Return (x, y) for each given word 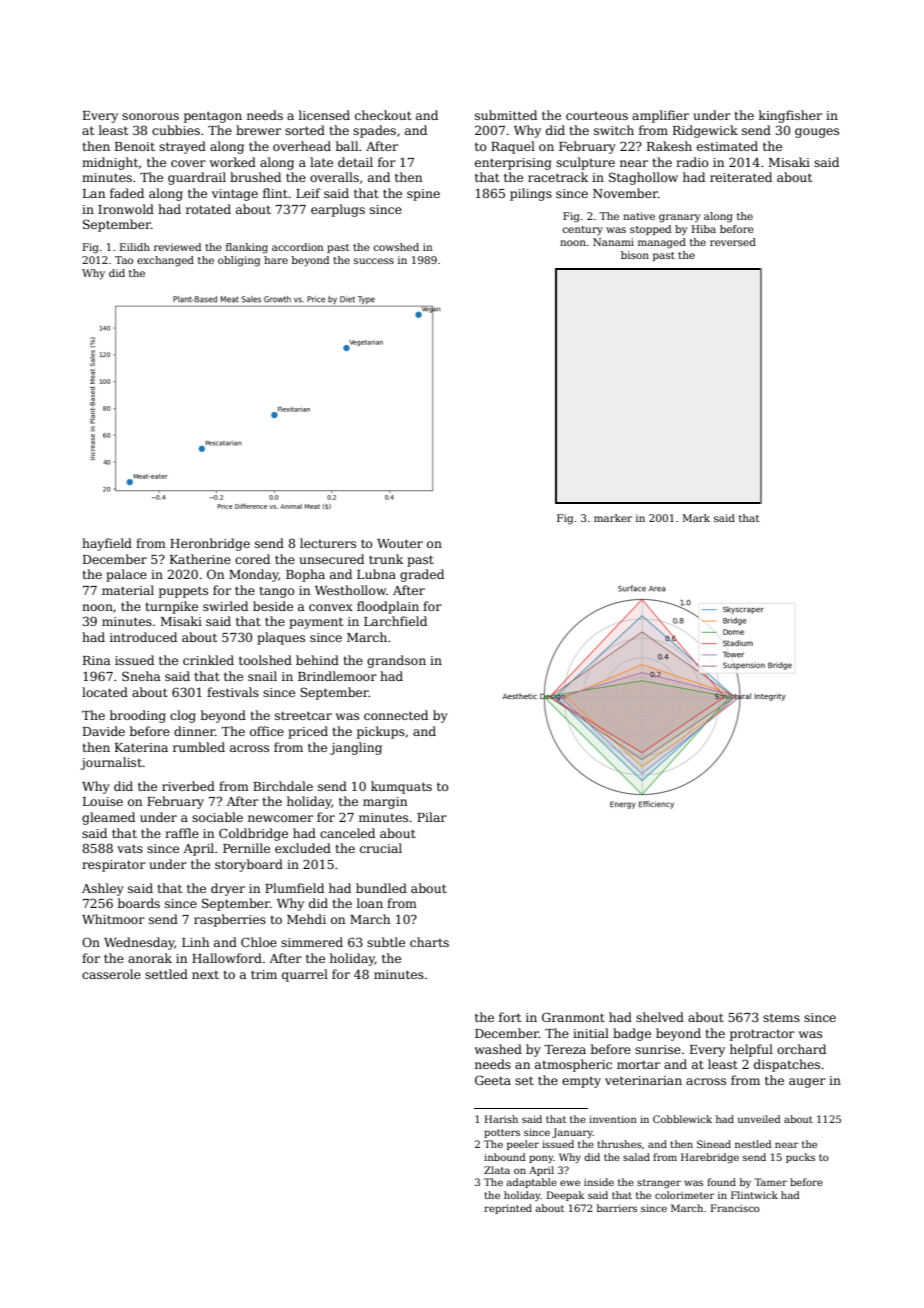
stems (781, 1017)
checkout (383, 115)
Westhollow (350, 590)
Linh (195, 942)
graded (422, 575)
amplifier (660, 116)
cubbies (176, 130)
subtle (386, 942)
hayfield (107, 544)
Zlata (497, 1170)
